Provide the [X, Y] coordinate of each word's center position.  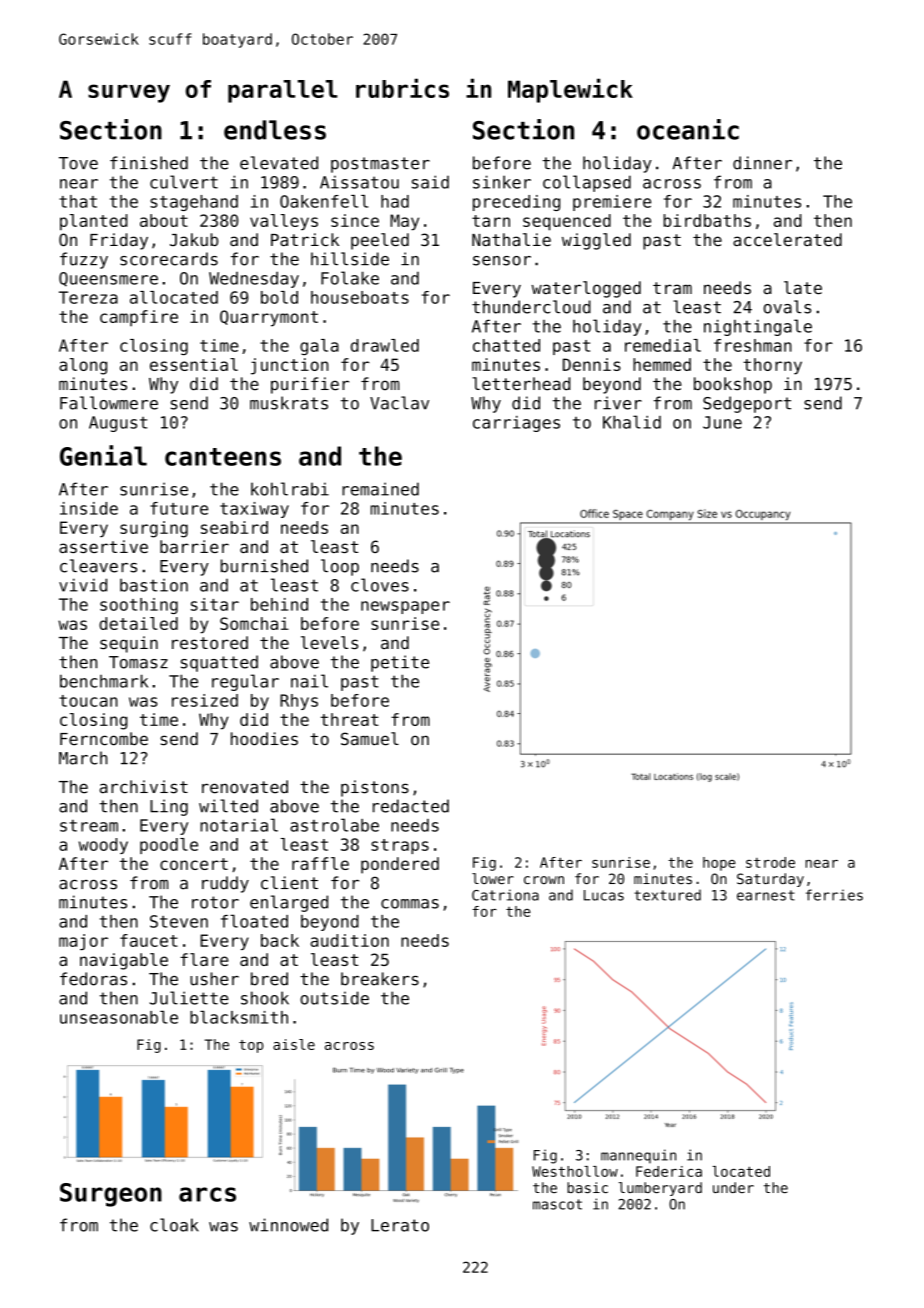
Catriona [505, 895]
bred [269, 979]
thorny [772, 366]
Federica [669, 1171]
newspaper [405, 607]
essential [194, 364]
